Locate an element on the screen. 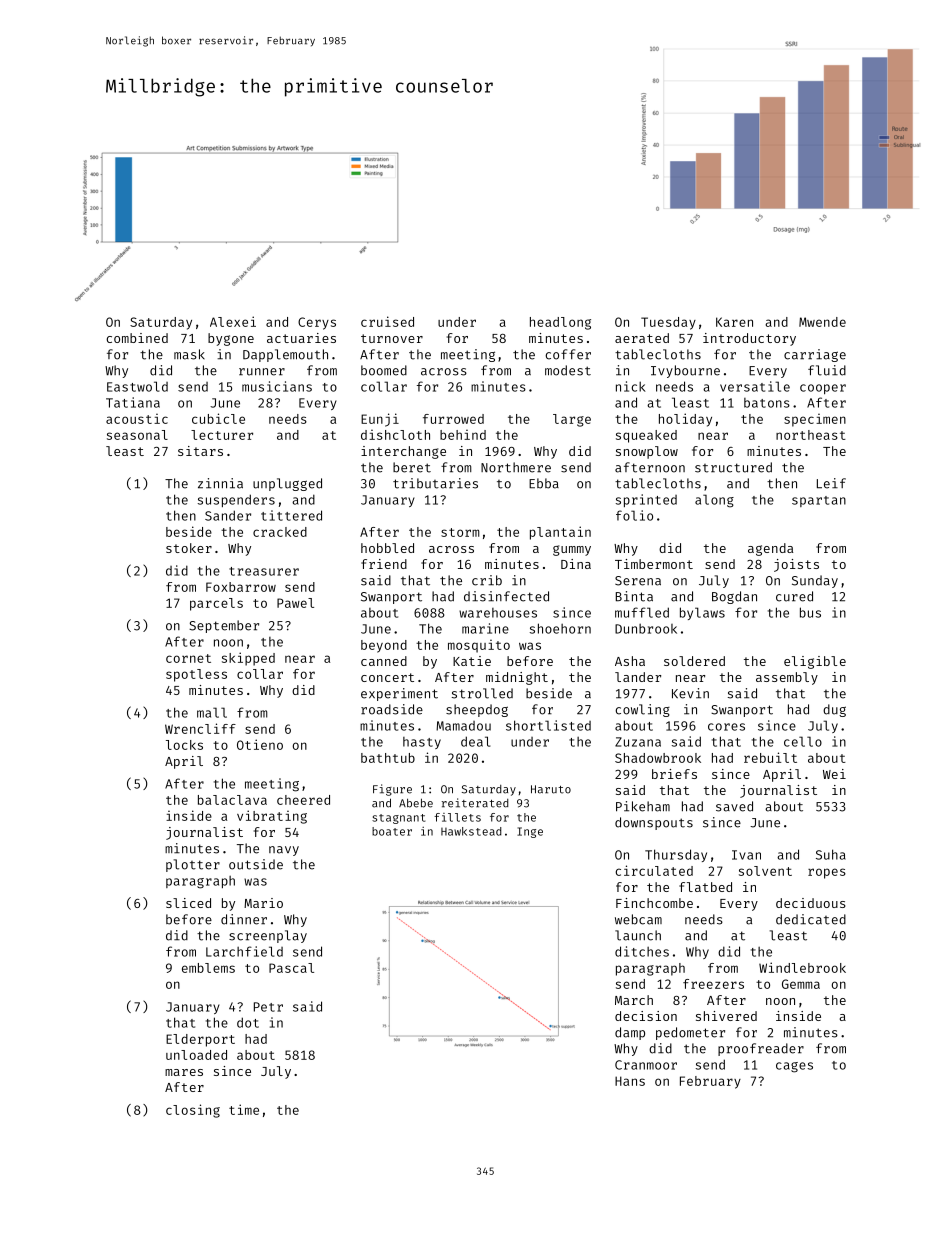  unloaded is located at coordinates (196, 1055).
